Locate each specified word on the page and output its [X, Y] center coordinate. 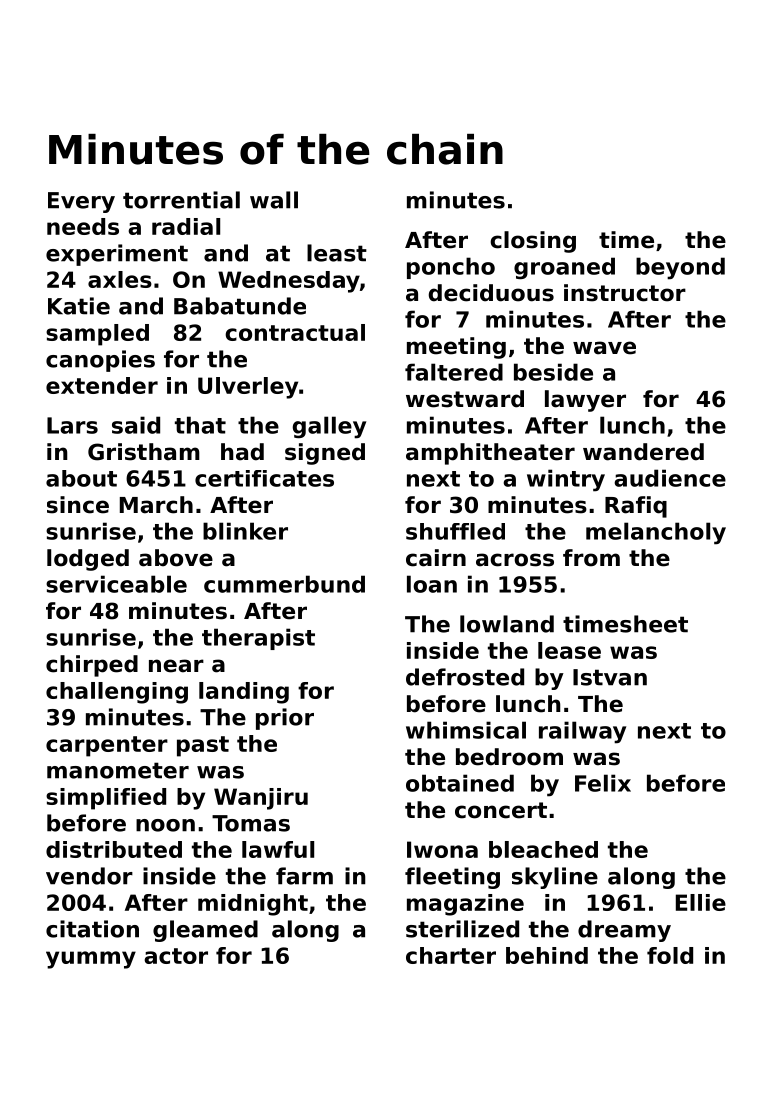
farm [304, 876]
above [176, 558]
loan [432, 584]
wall [274, 200]
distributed [114, 849]
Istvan [610, 677]
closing [533, 242]
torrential [181, 200]
